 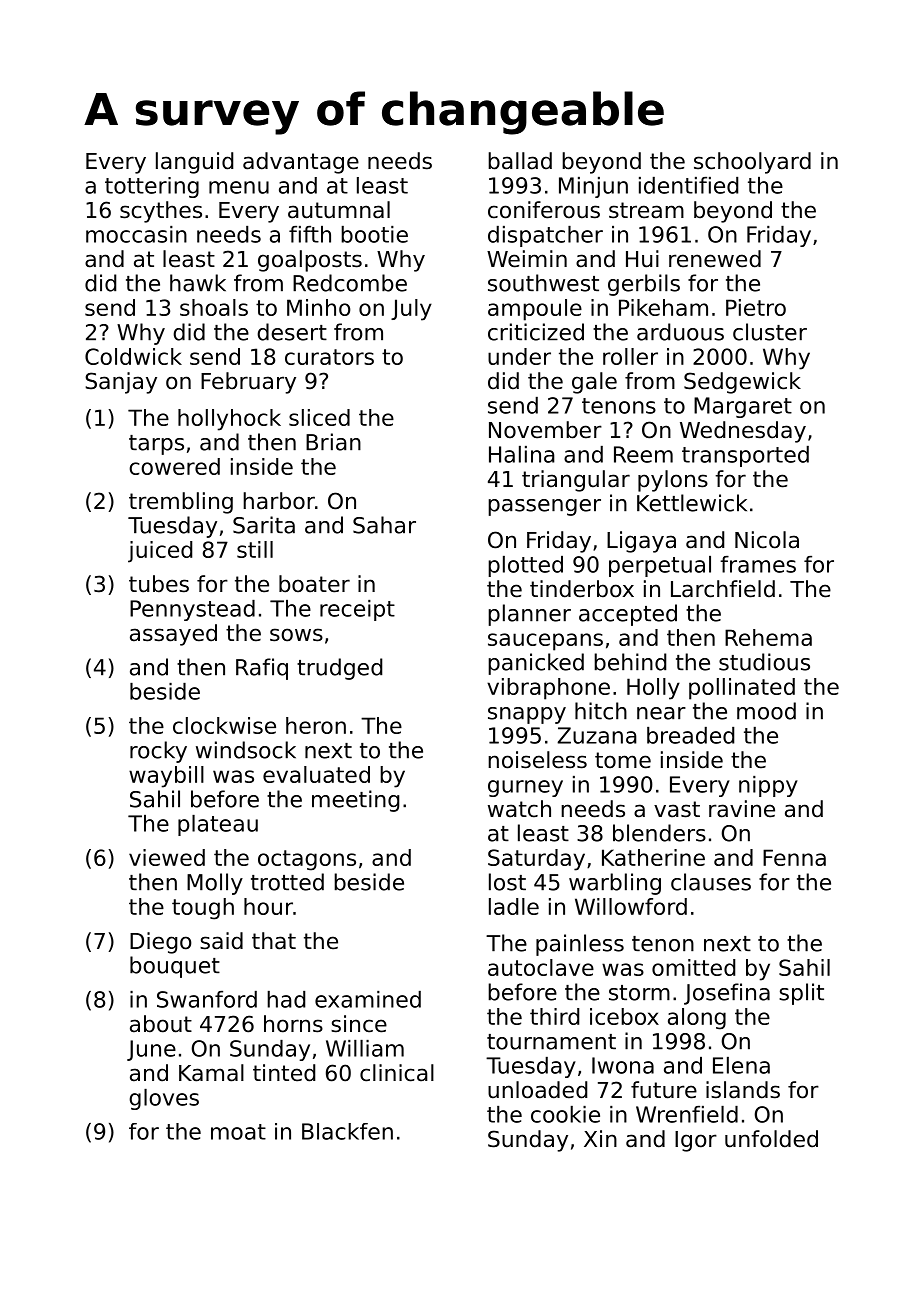 What do you see at coordinates (239, 187) in the screenshot?
I see `menu` at bounding box center [239, 187].
